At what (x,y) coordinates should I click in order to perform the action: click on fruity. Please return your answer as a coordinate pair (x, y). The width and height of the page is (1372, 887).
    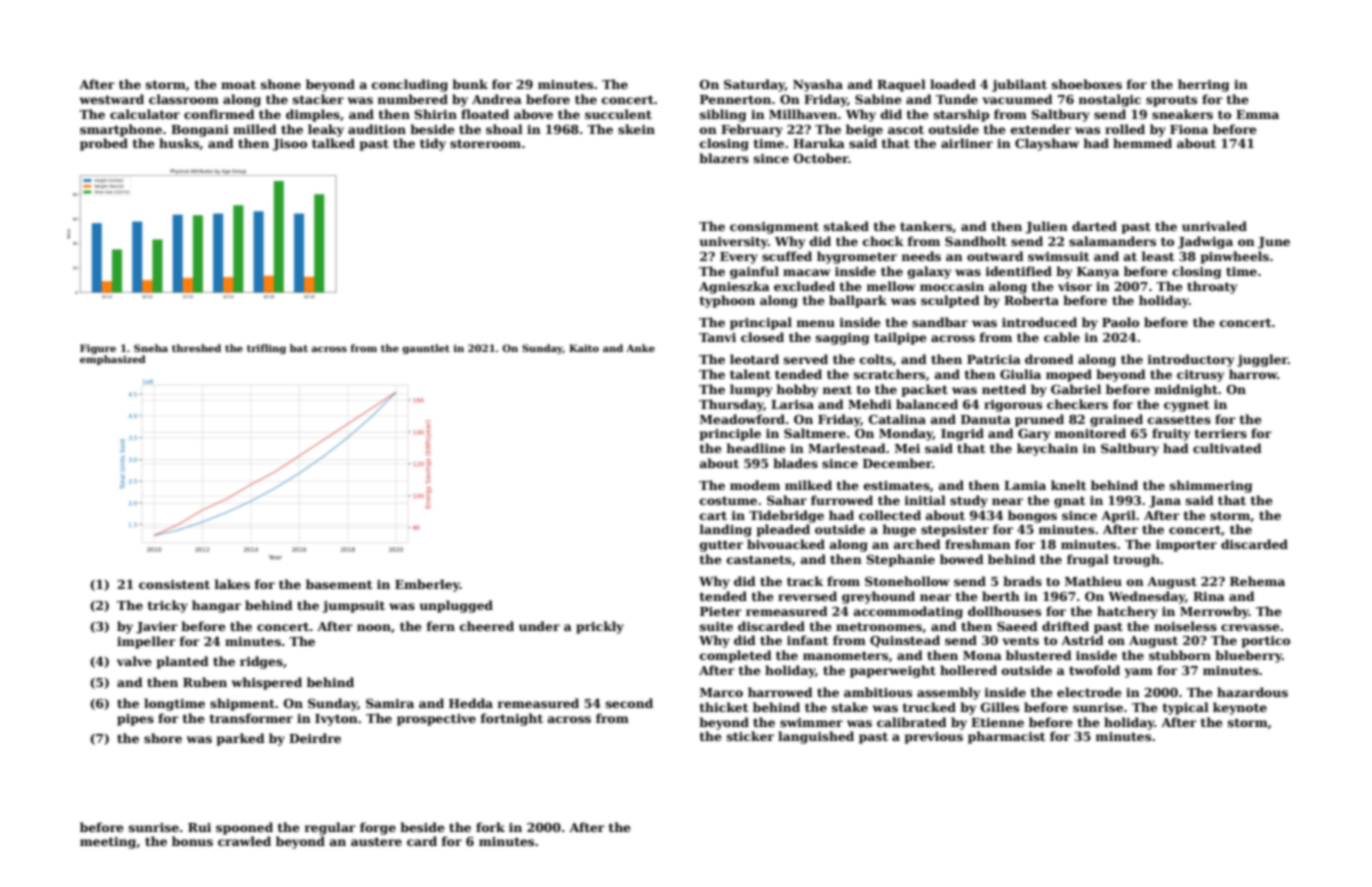
    Looking at the image, I should click on (1171, 434).
